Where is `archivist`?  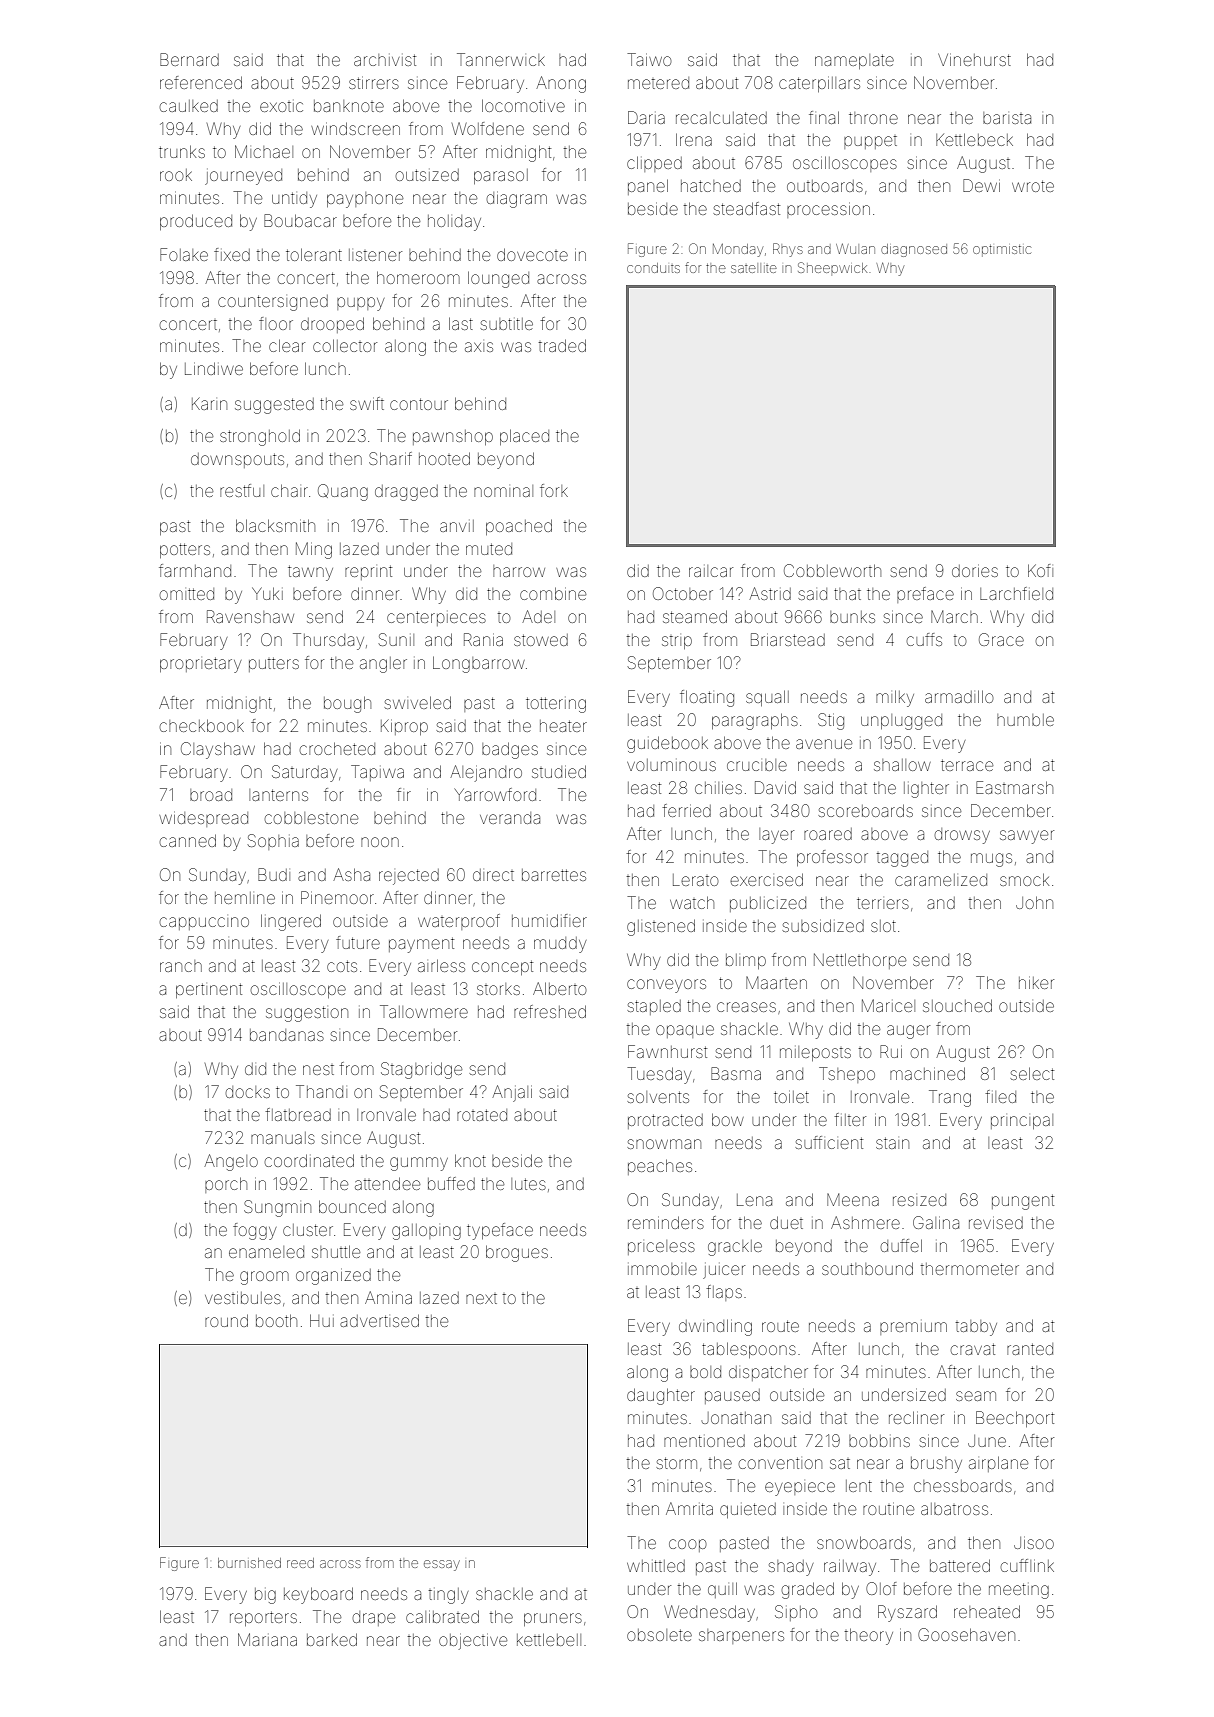
archivist is located at coordinates (385, 60).
